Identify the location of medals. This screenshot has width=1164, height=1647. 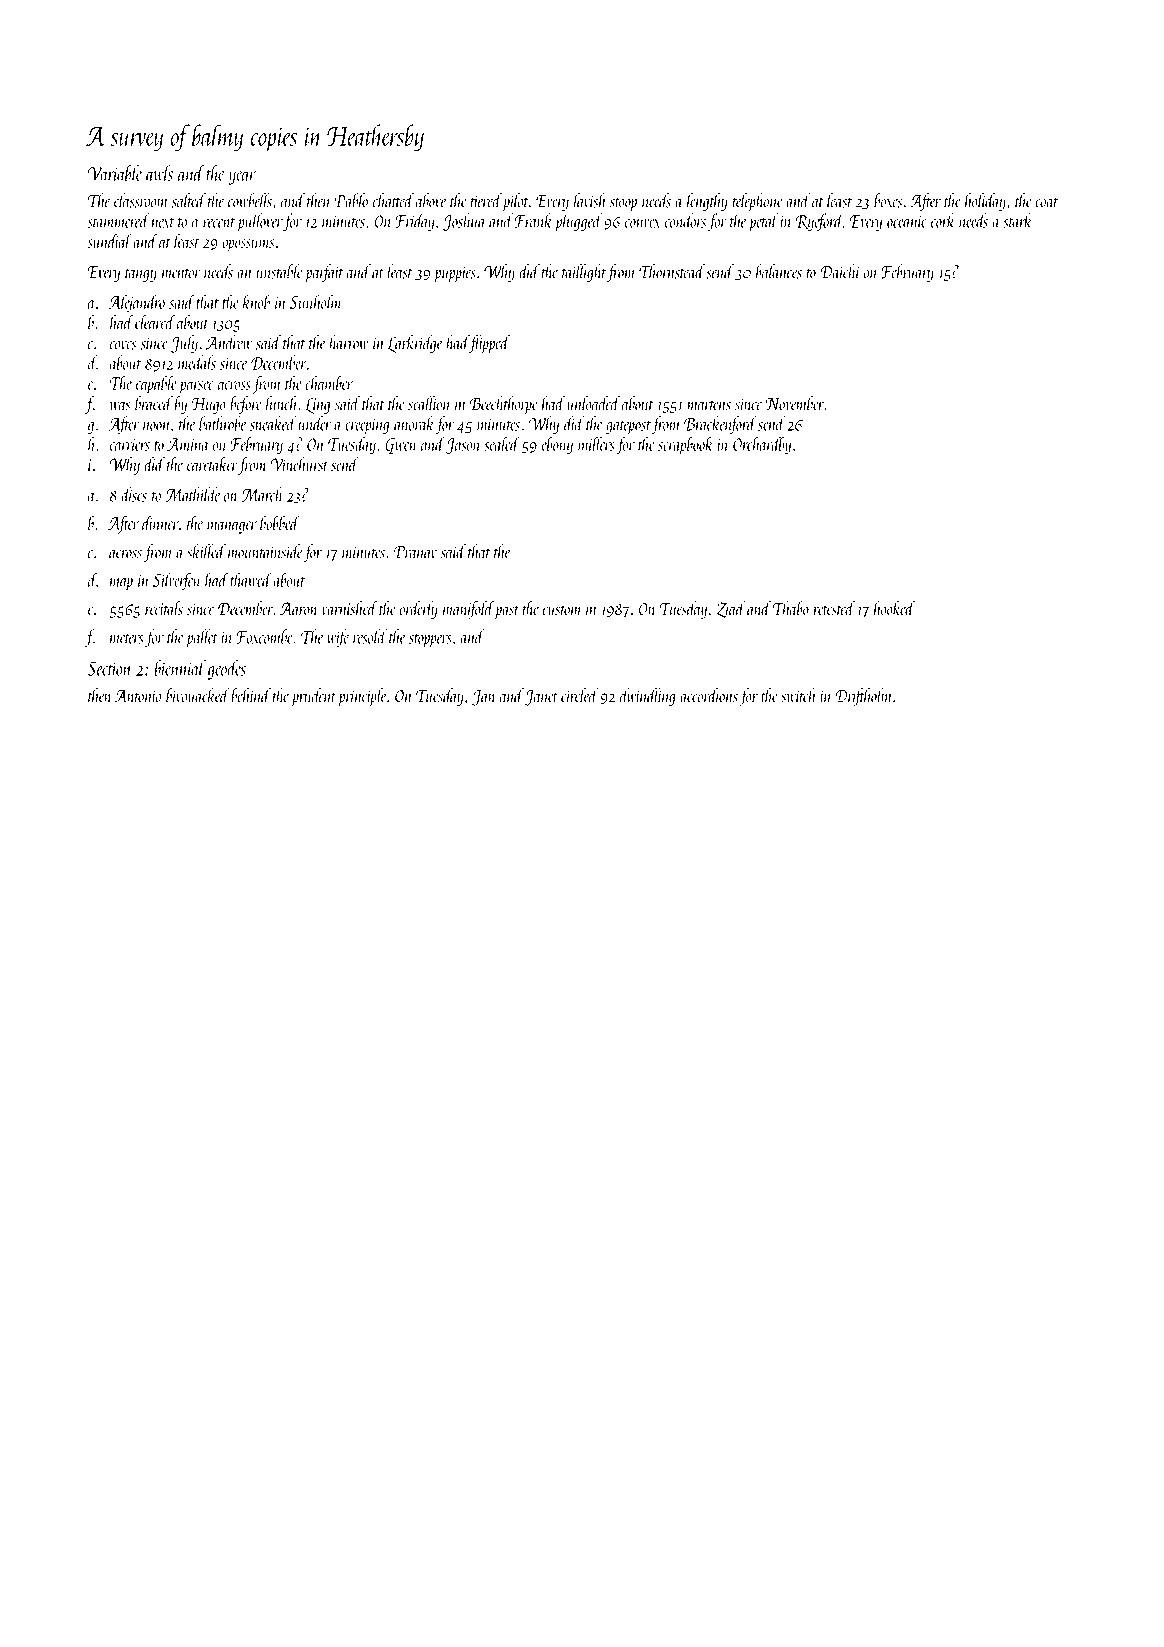
(197, 362).
